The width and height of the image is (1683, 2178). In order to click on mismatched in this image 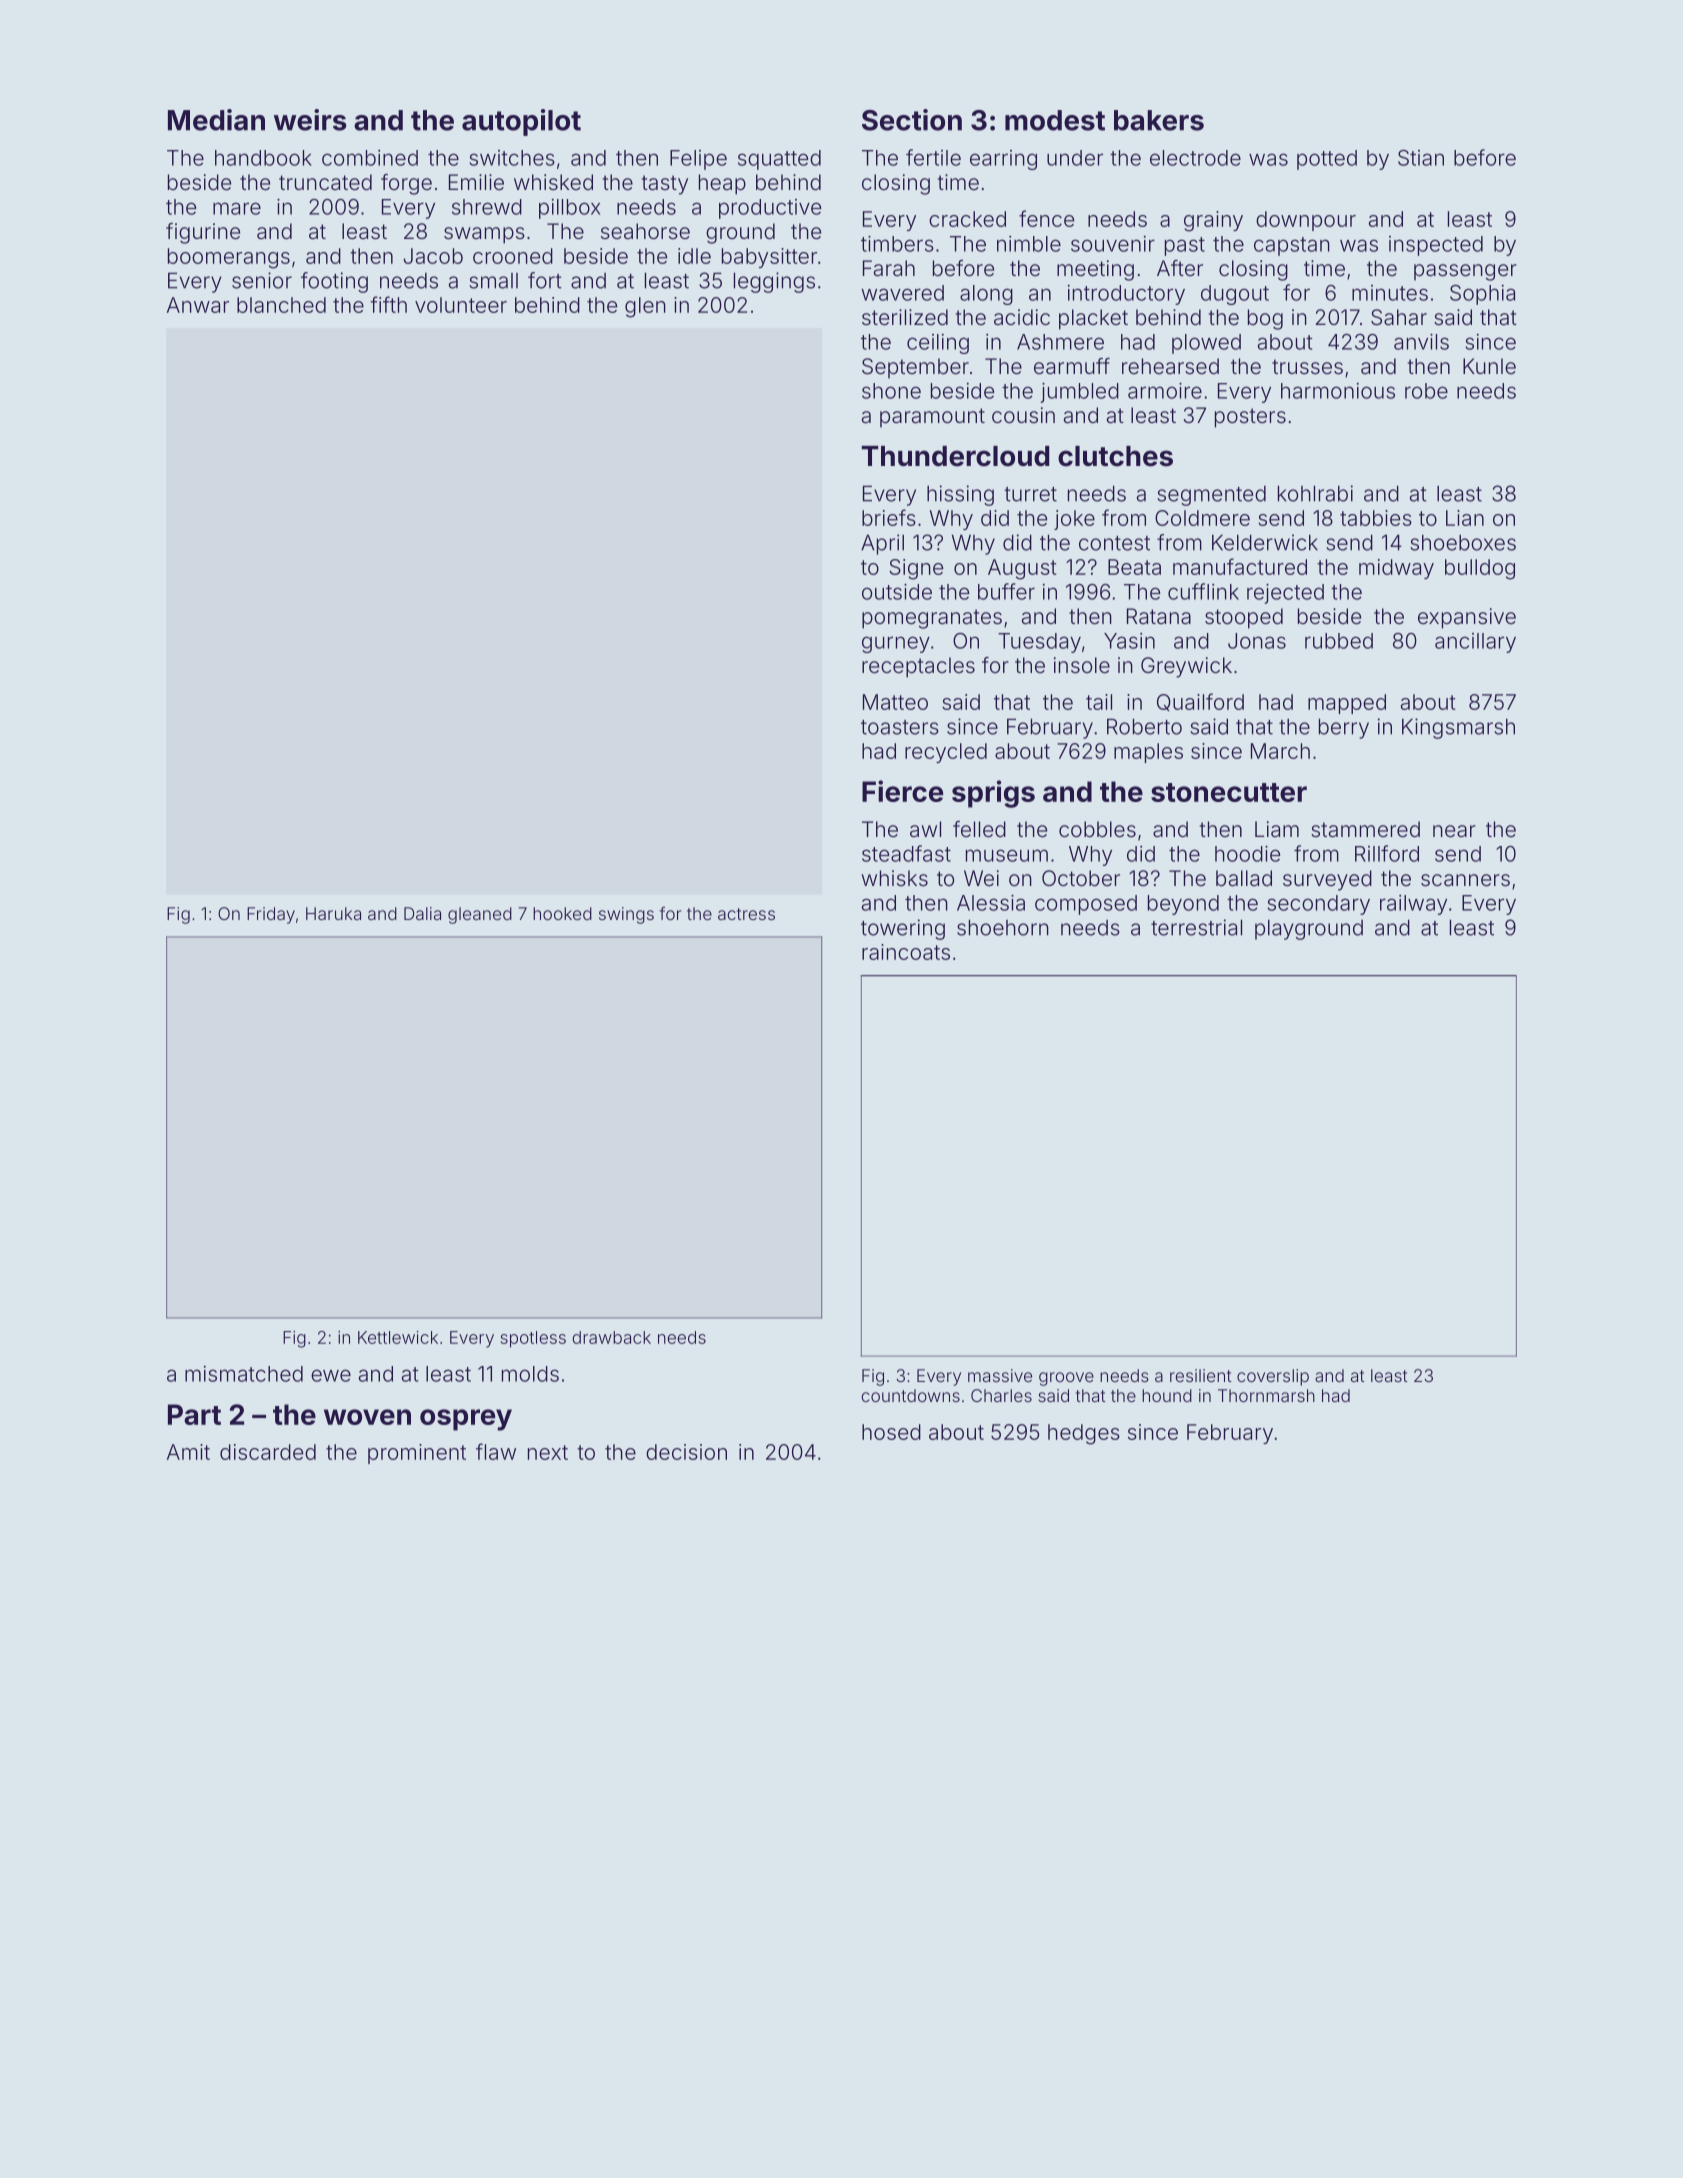, I will do `click(244, 1374)`.
